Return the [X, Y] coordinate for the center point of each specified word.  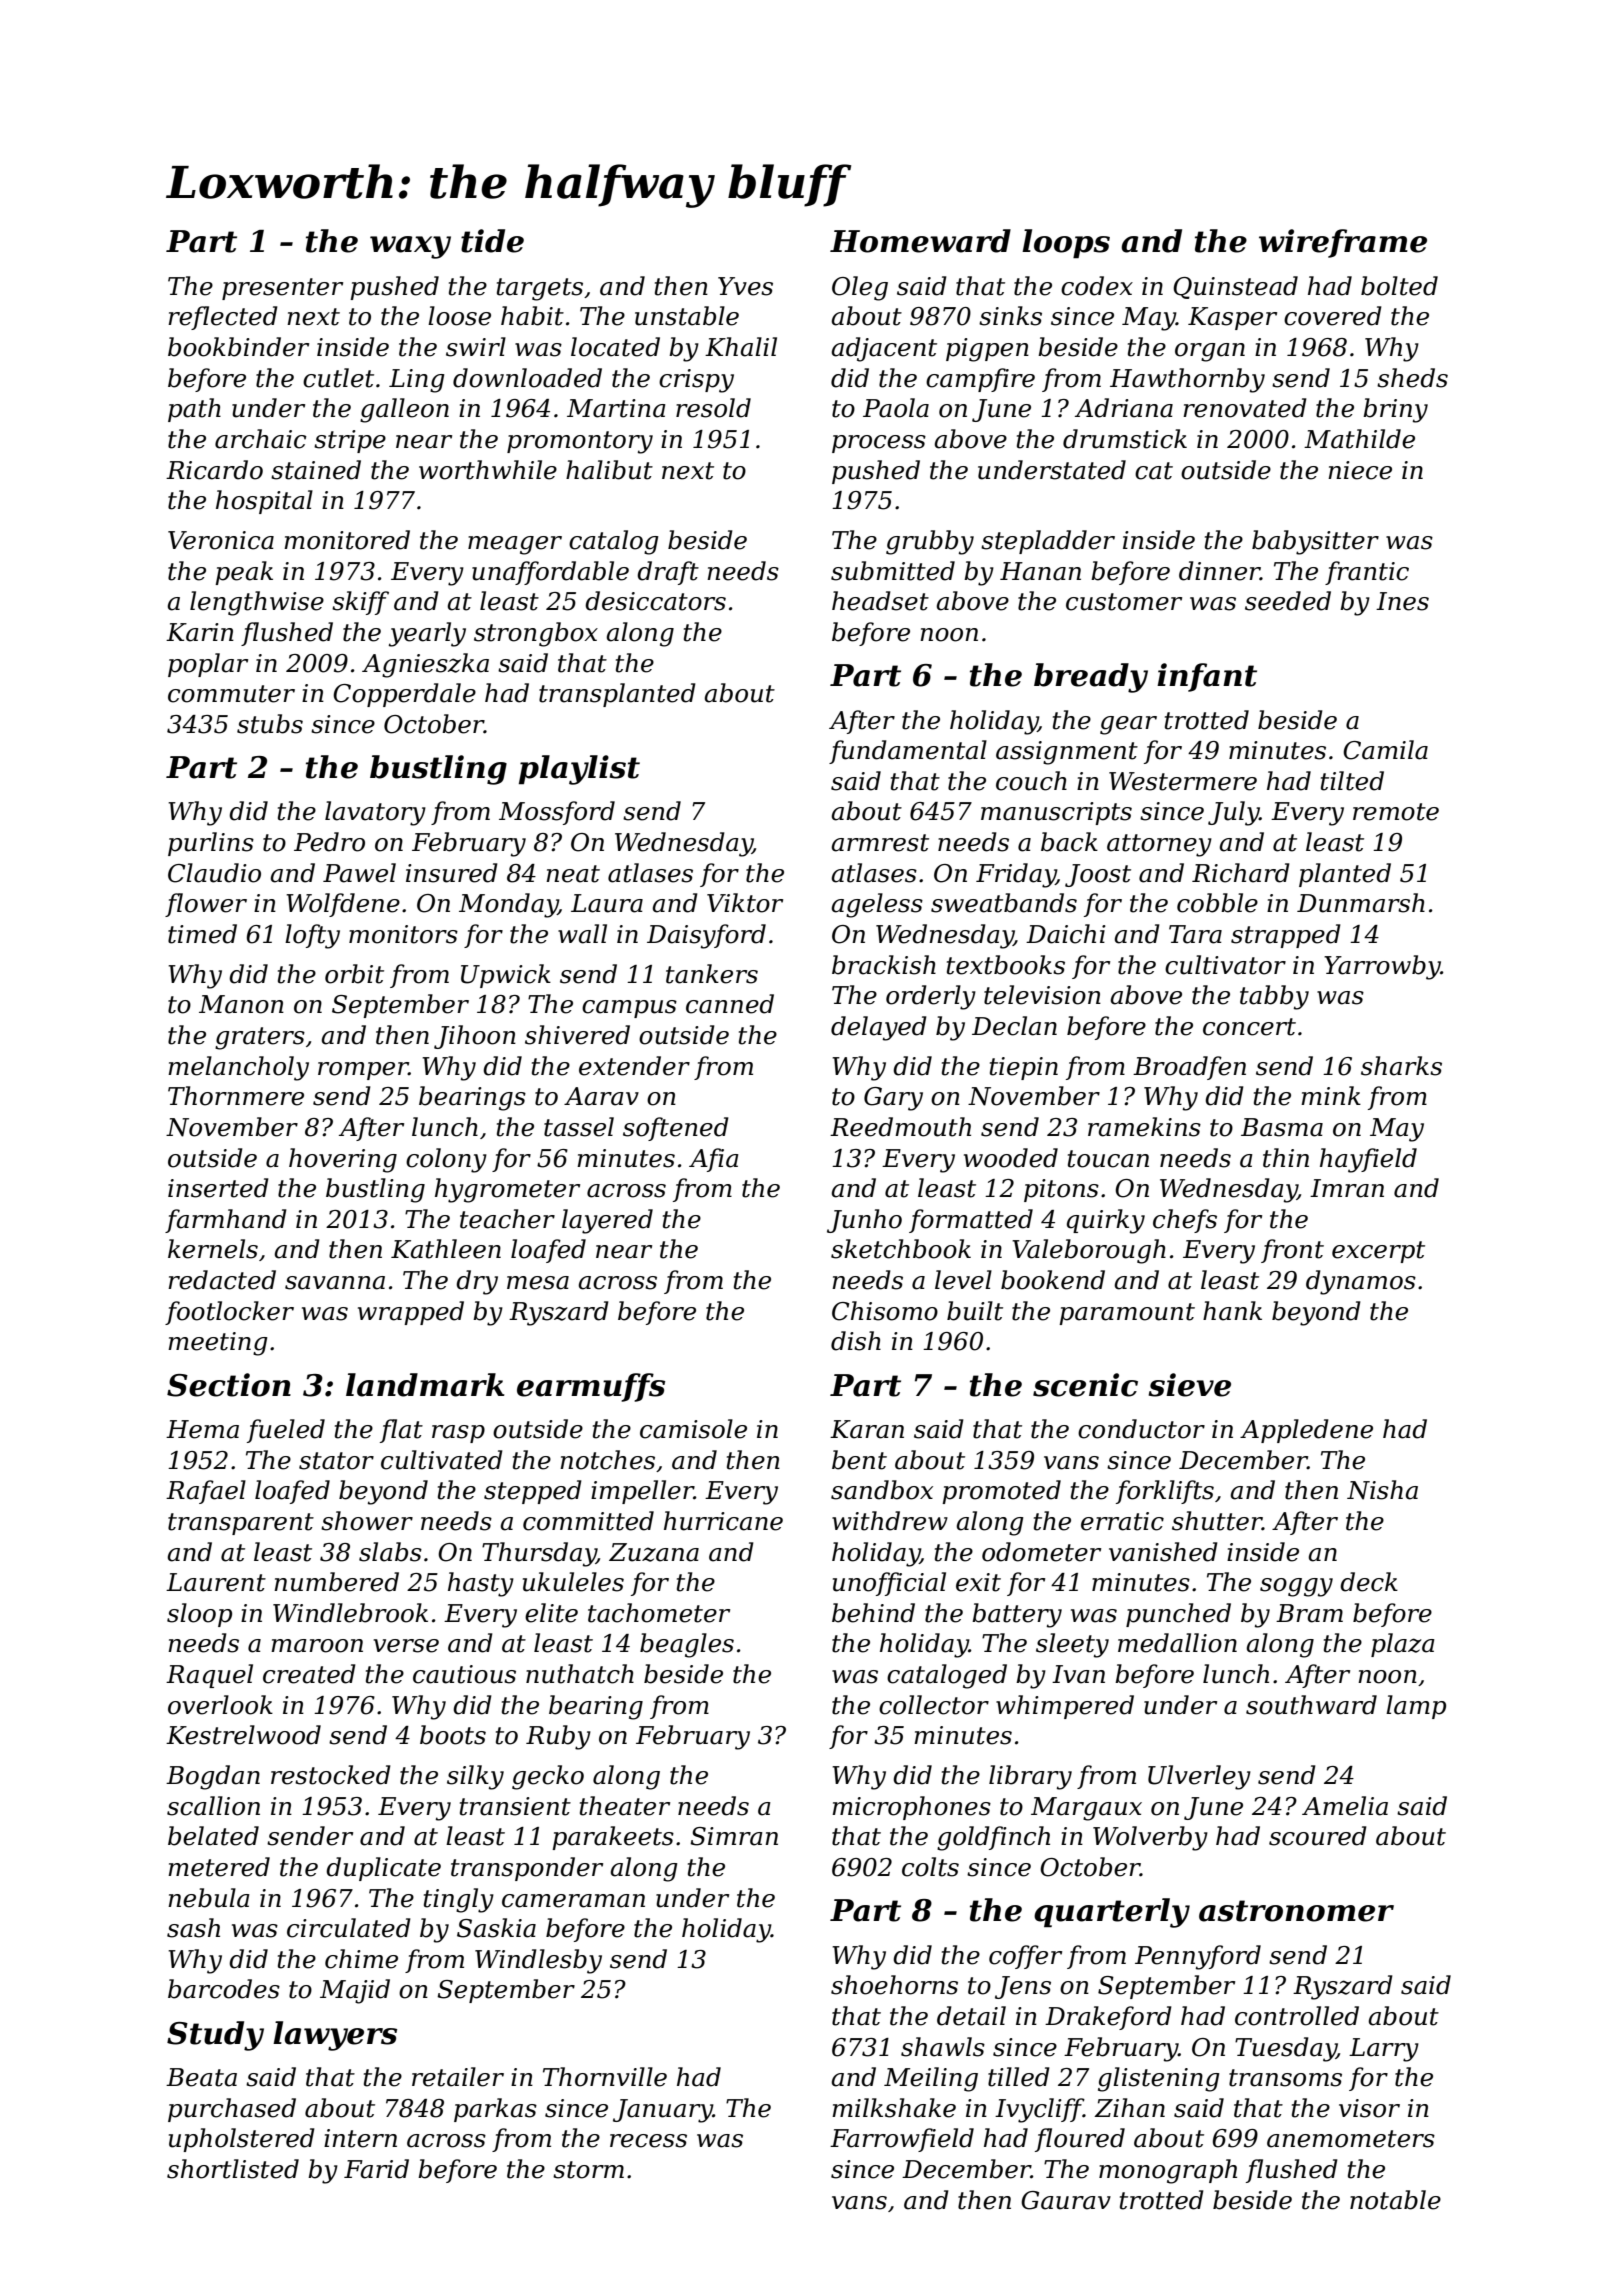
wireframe [1343, 243]
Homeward [920, 241]
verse [406, 1646]
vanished [1163, 1552]
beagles [687, 1645]
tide [492, 241]
